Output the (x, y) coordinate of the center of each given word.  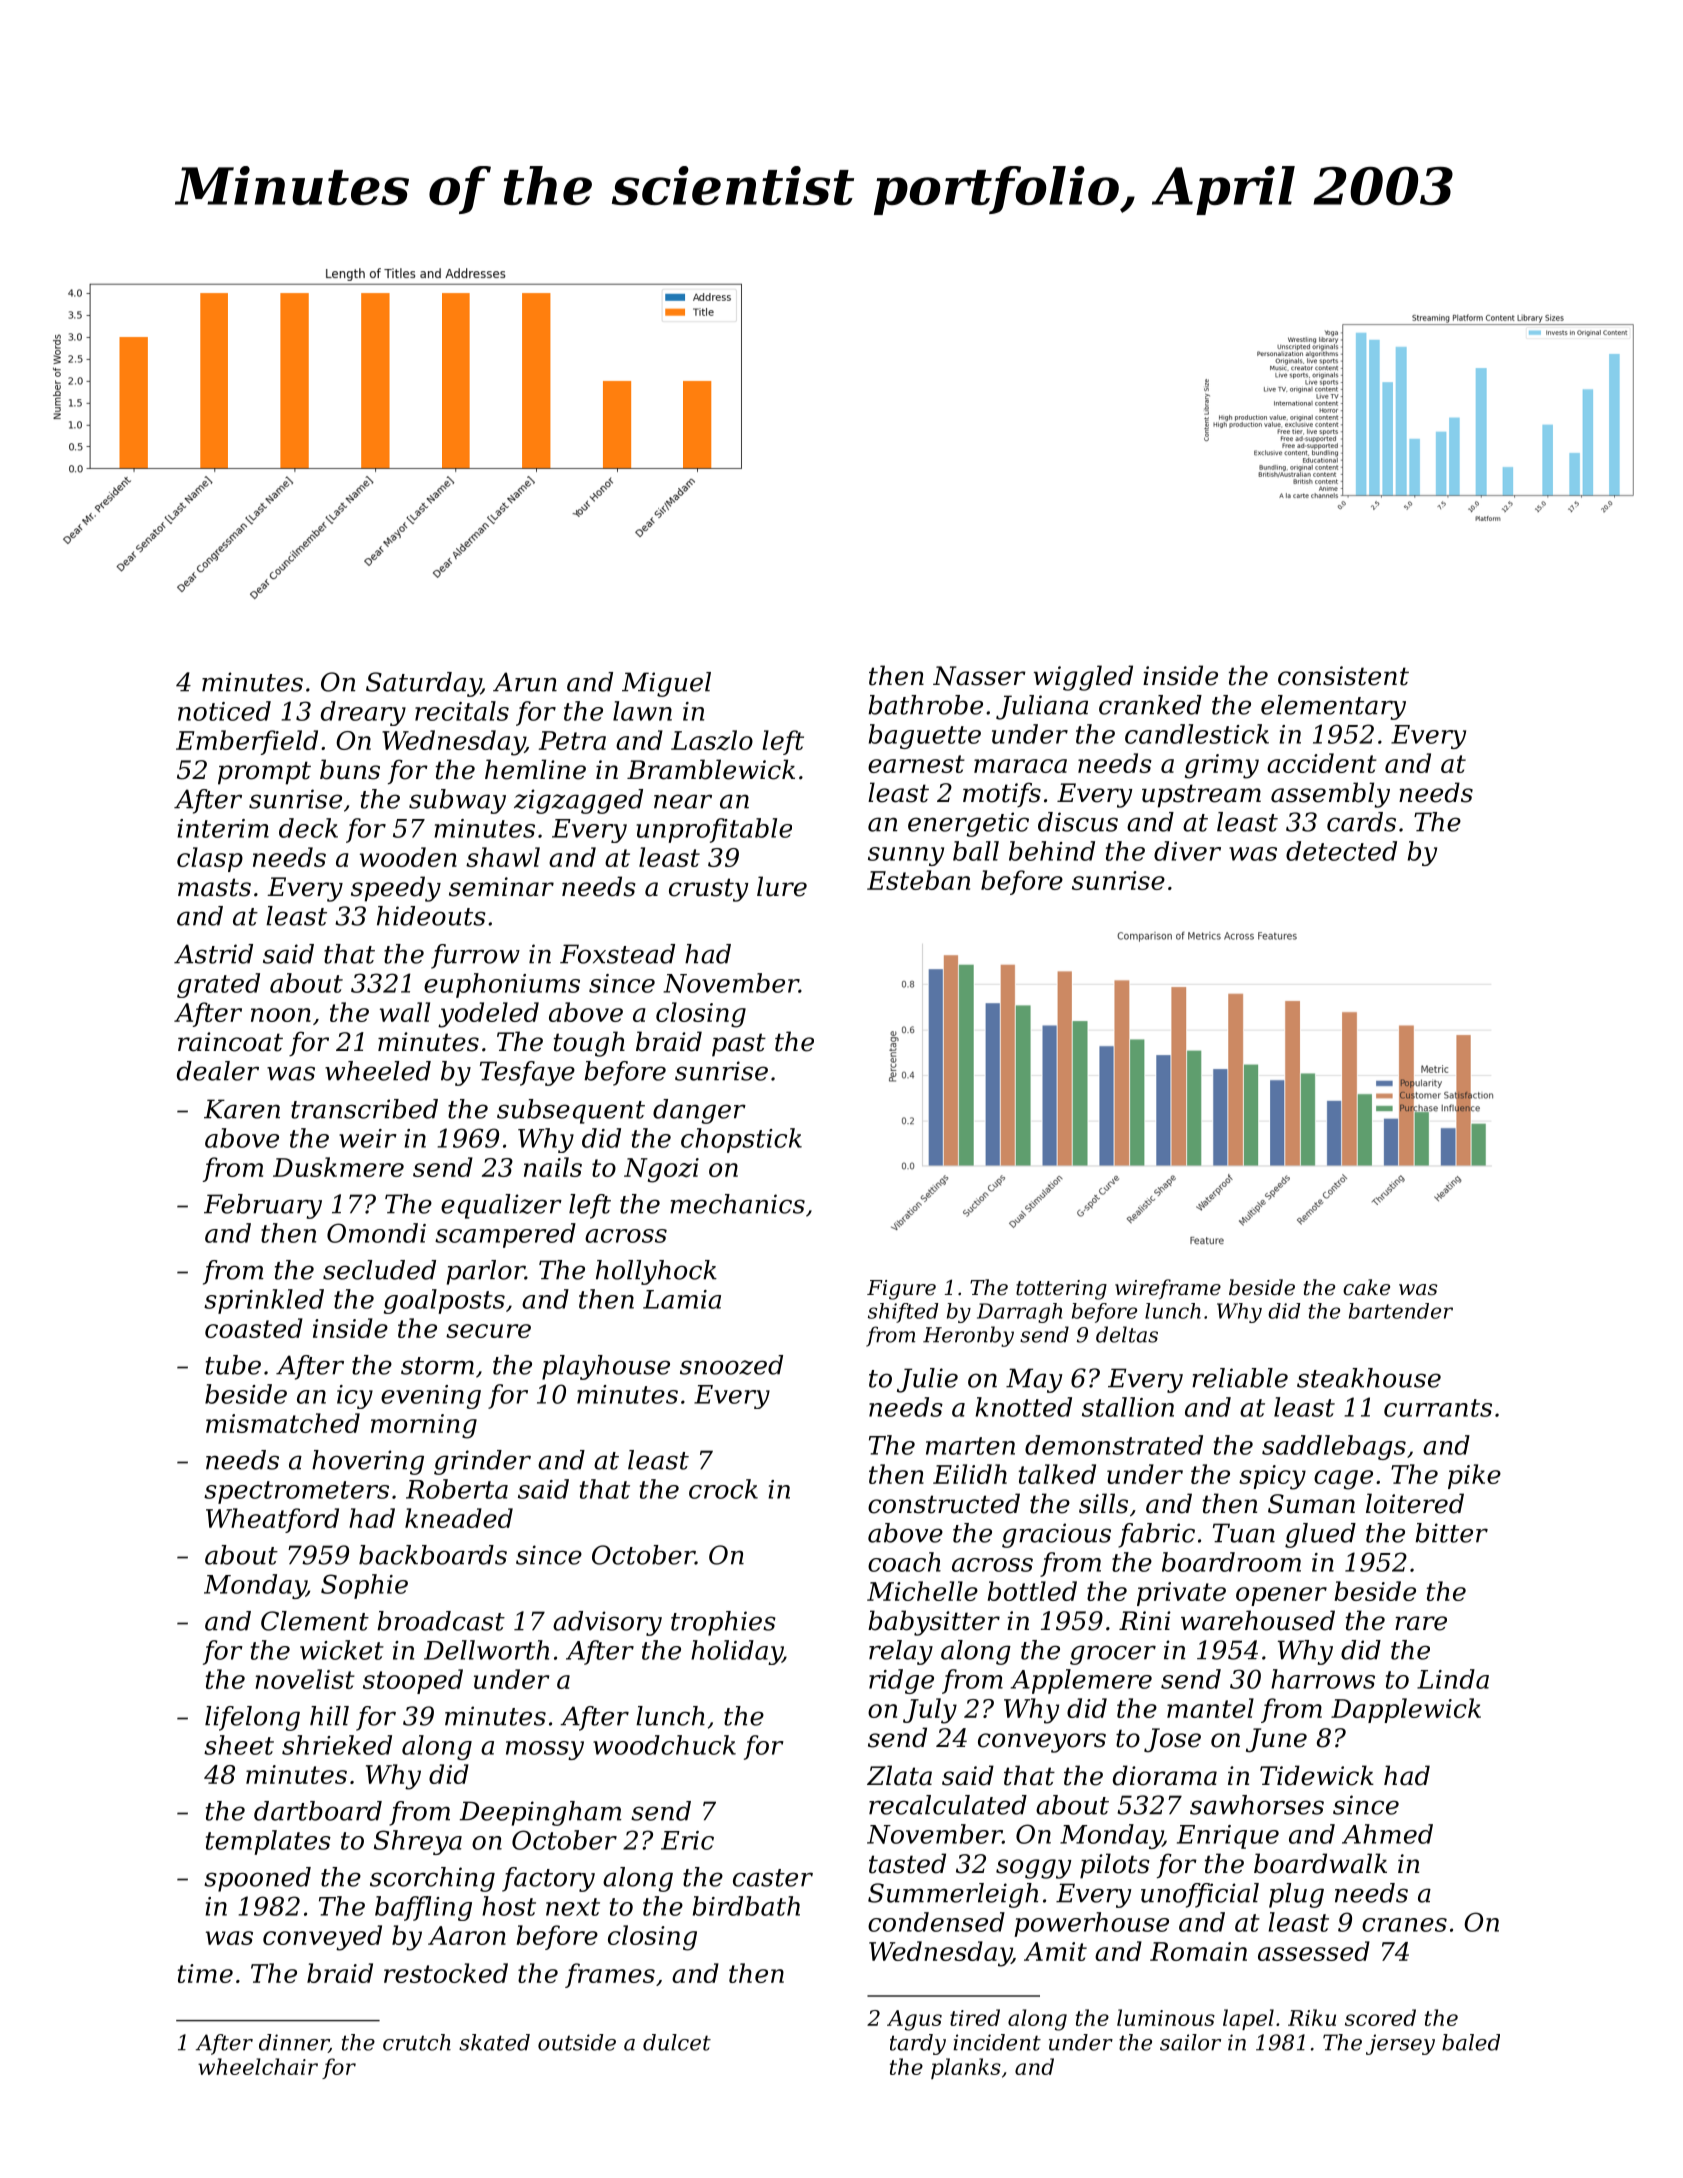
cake (1366, 1287)
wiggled (1083, 678)
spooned (257, 1879)
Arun (525, 682)
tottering (1061, 1290)
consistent (1343, 676)
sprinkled (264, 1301)
